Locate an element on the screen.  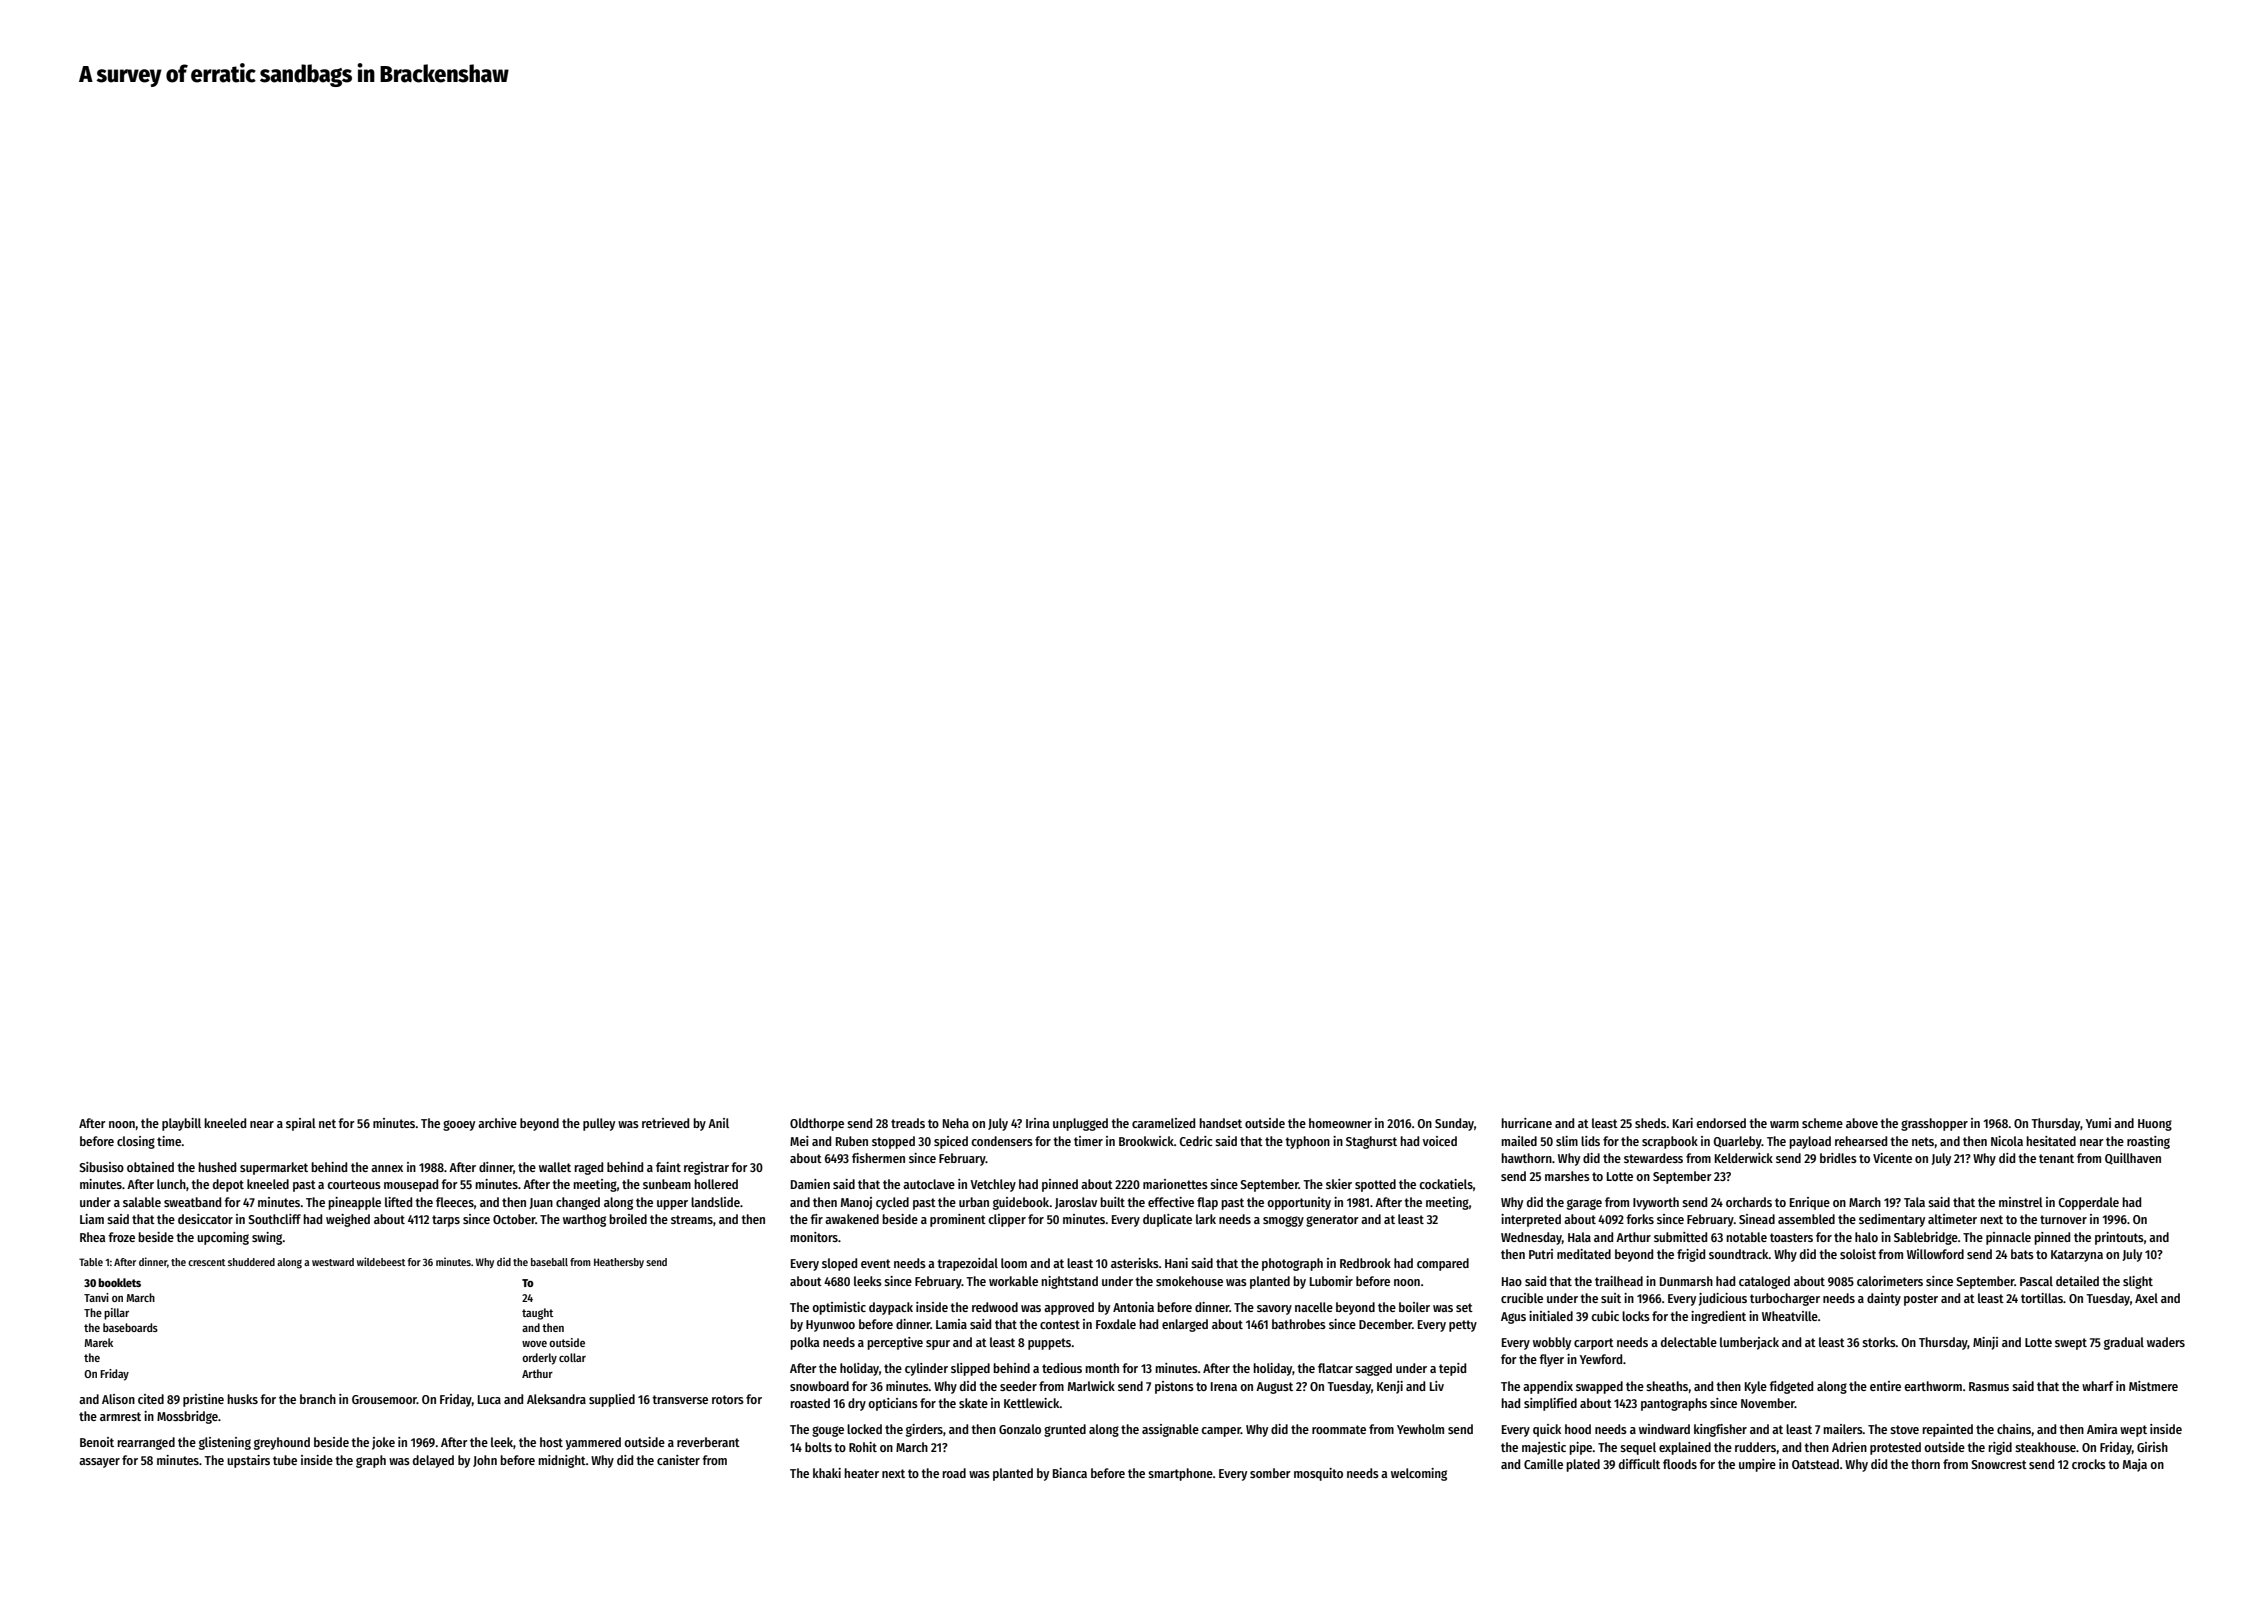
assayer is located at coordinates (99, 1463).
